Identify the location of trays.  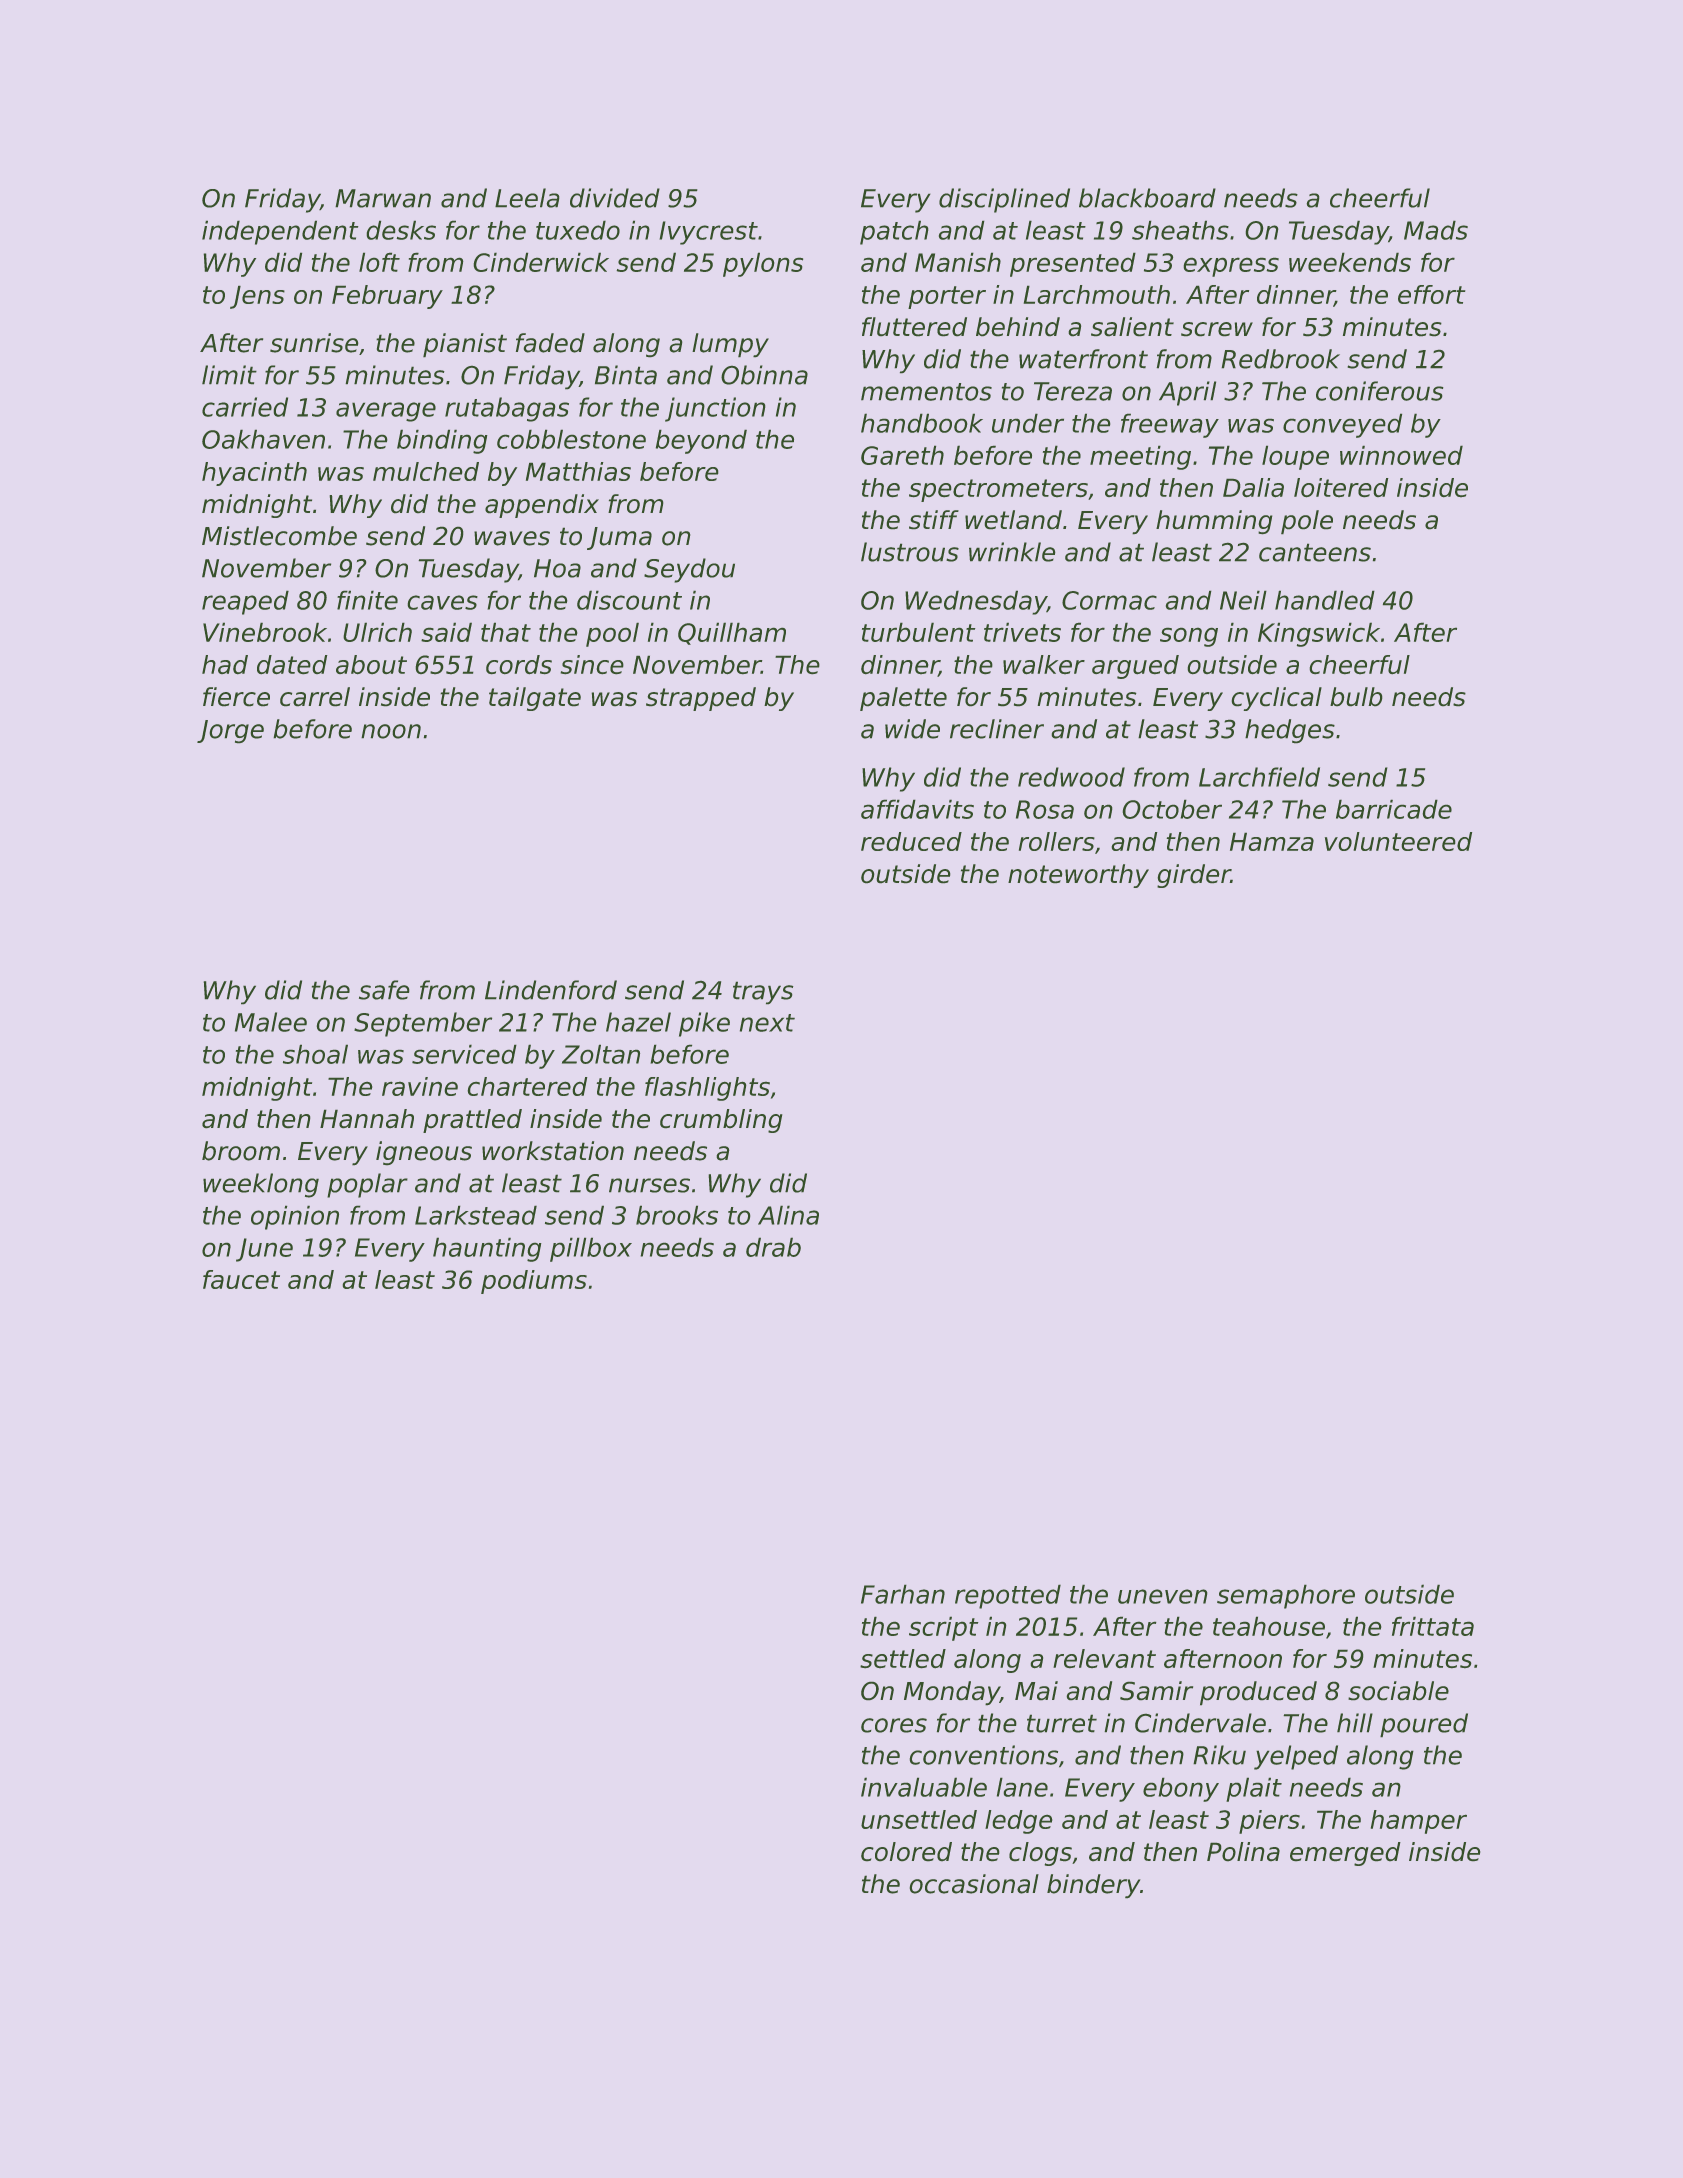
(763, 993).
